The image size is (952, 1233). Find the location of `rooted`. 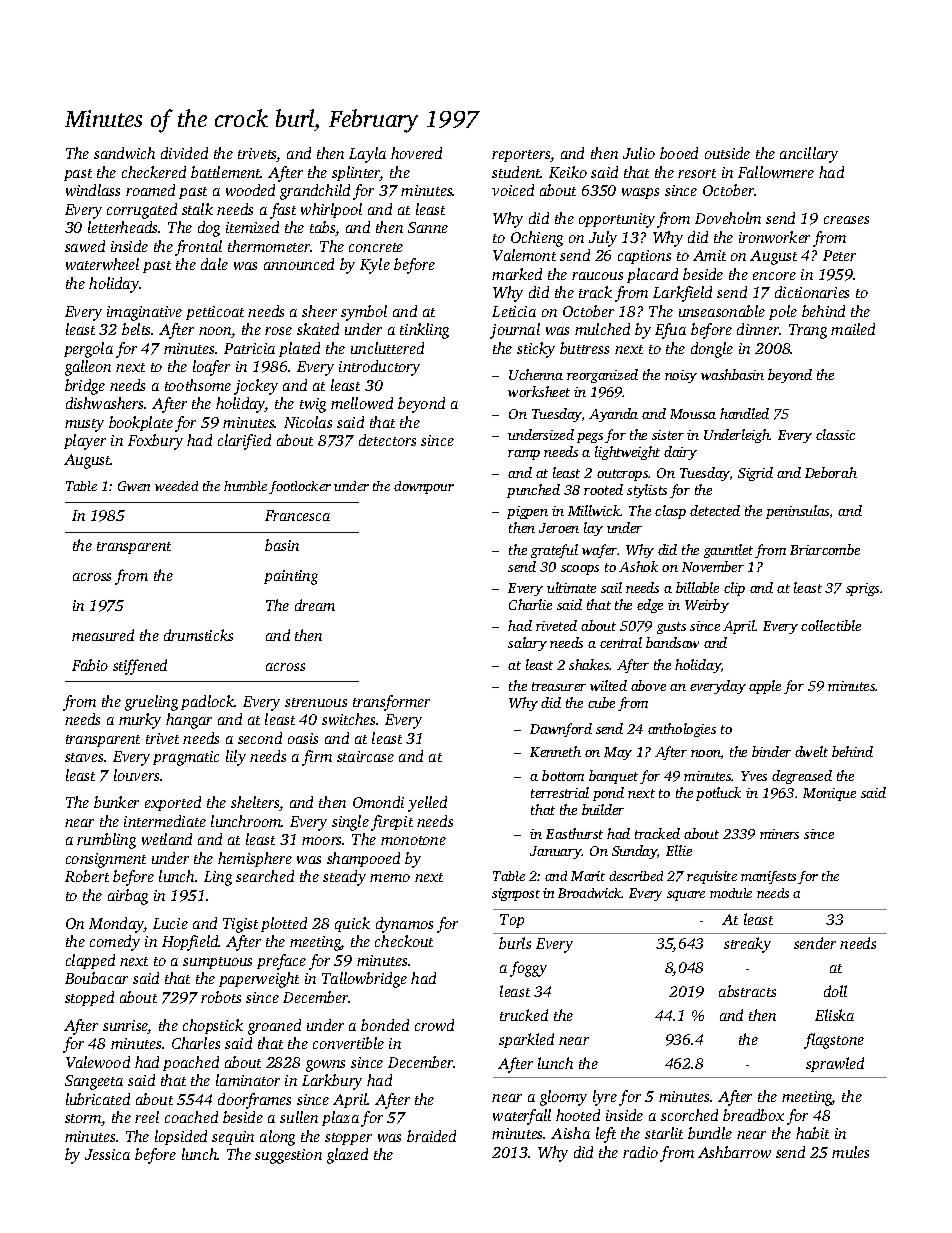

rooted is located at coordinates (603, 489).
